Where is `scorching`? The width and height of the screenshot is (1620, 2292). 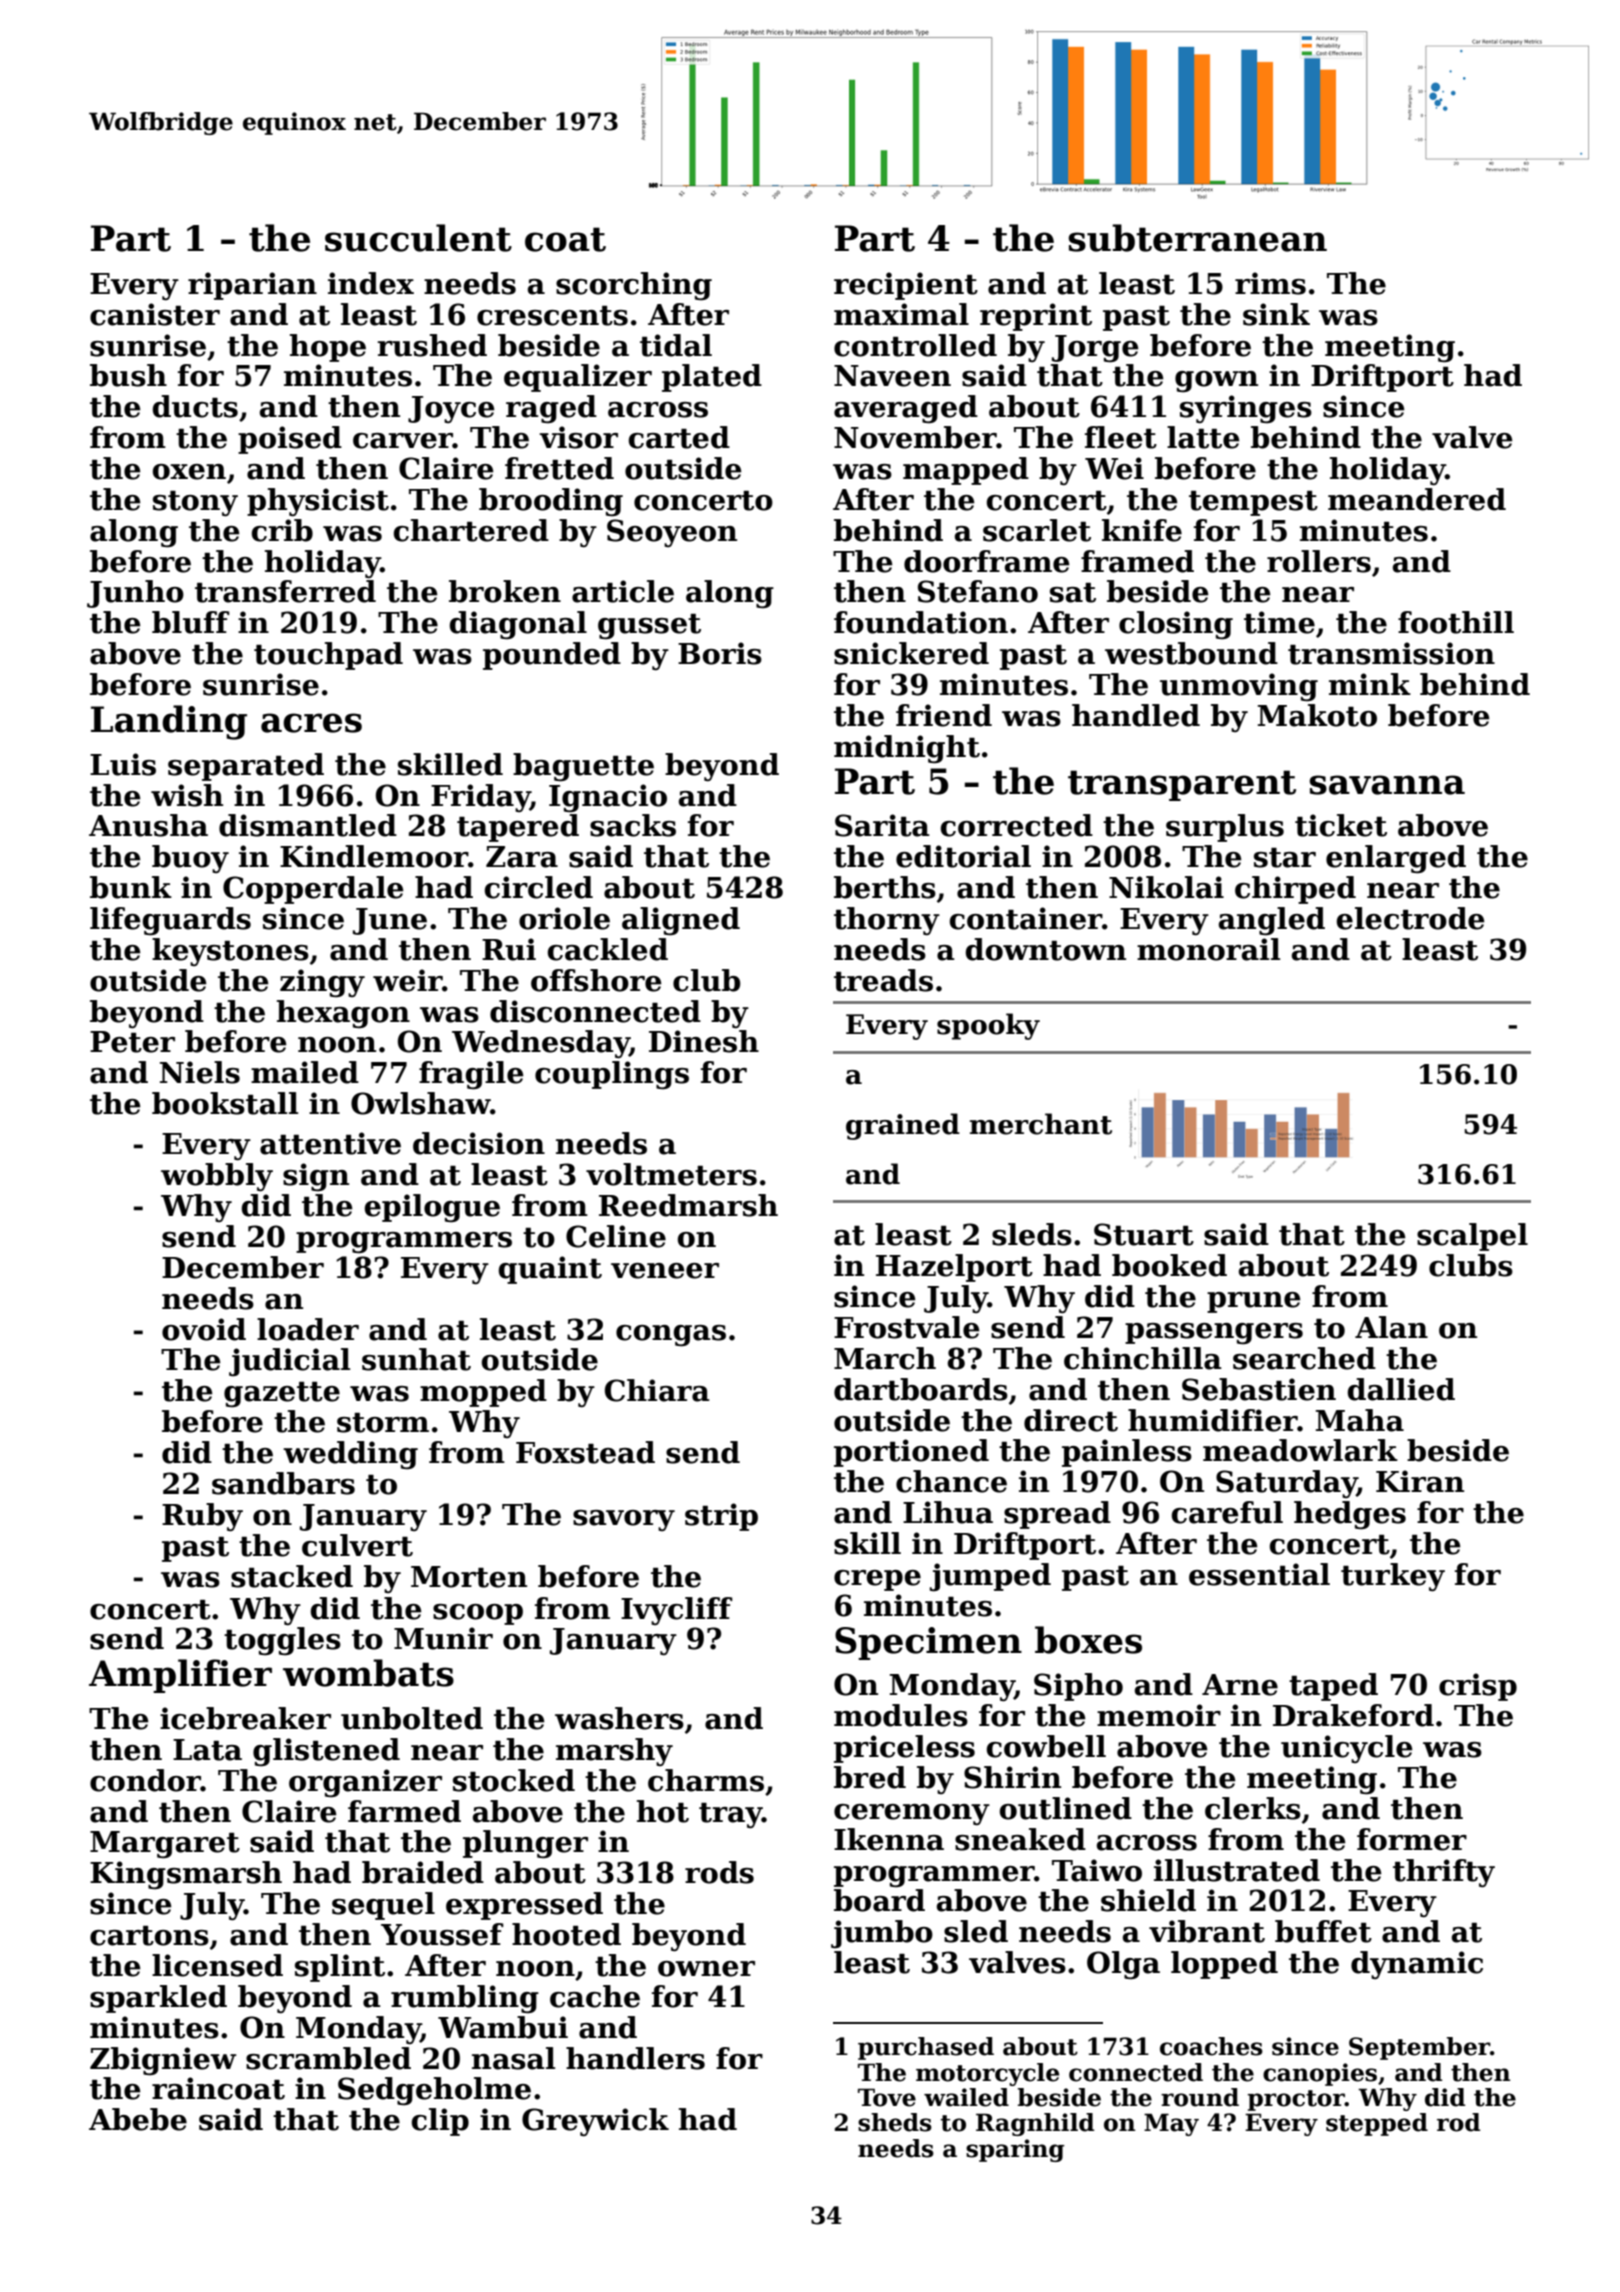 scorching is located at coordinates (634, 286).
